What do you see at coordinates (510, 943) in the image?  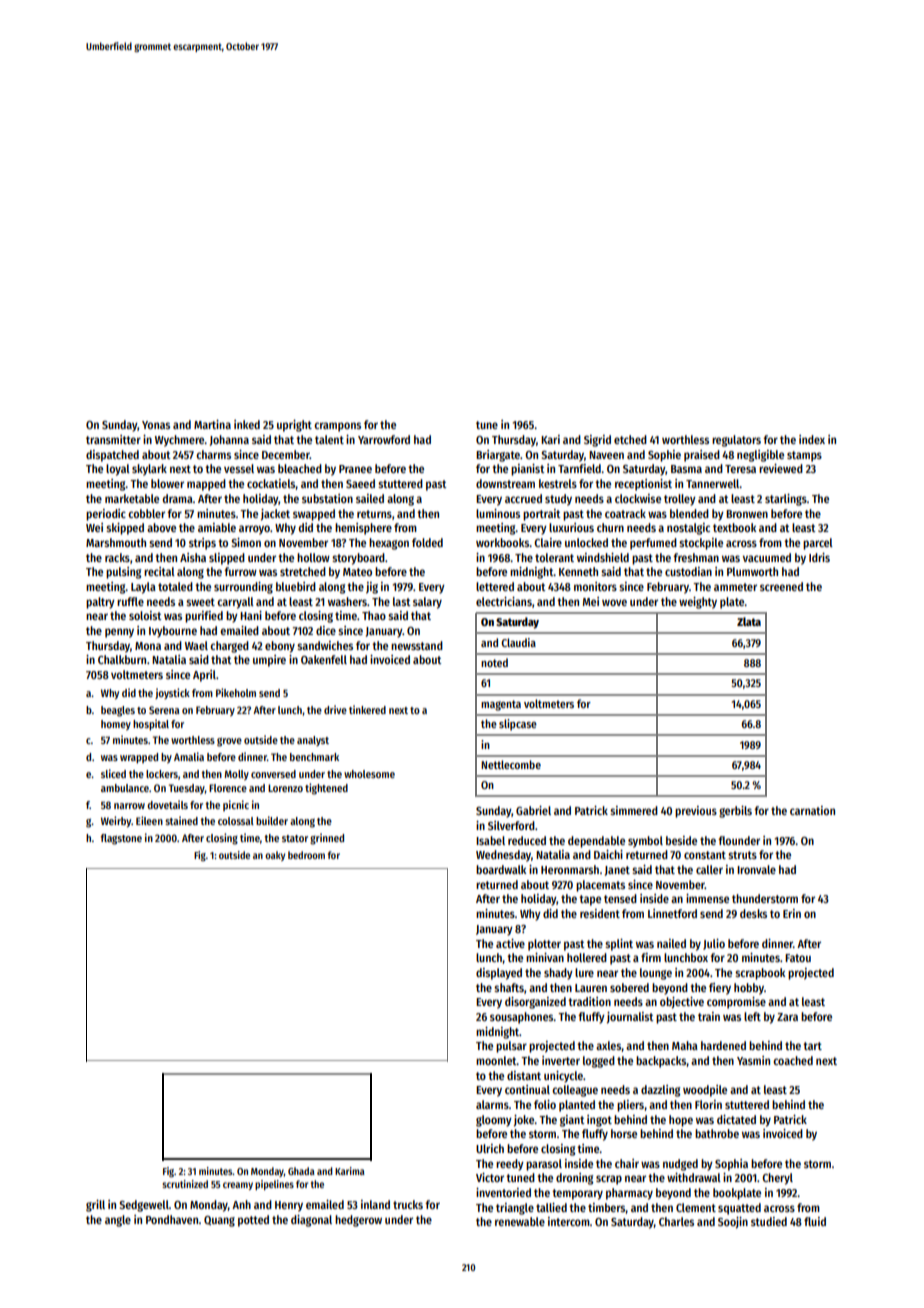 I see `active` at bounding box center [510, 943].
